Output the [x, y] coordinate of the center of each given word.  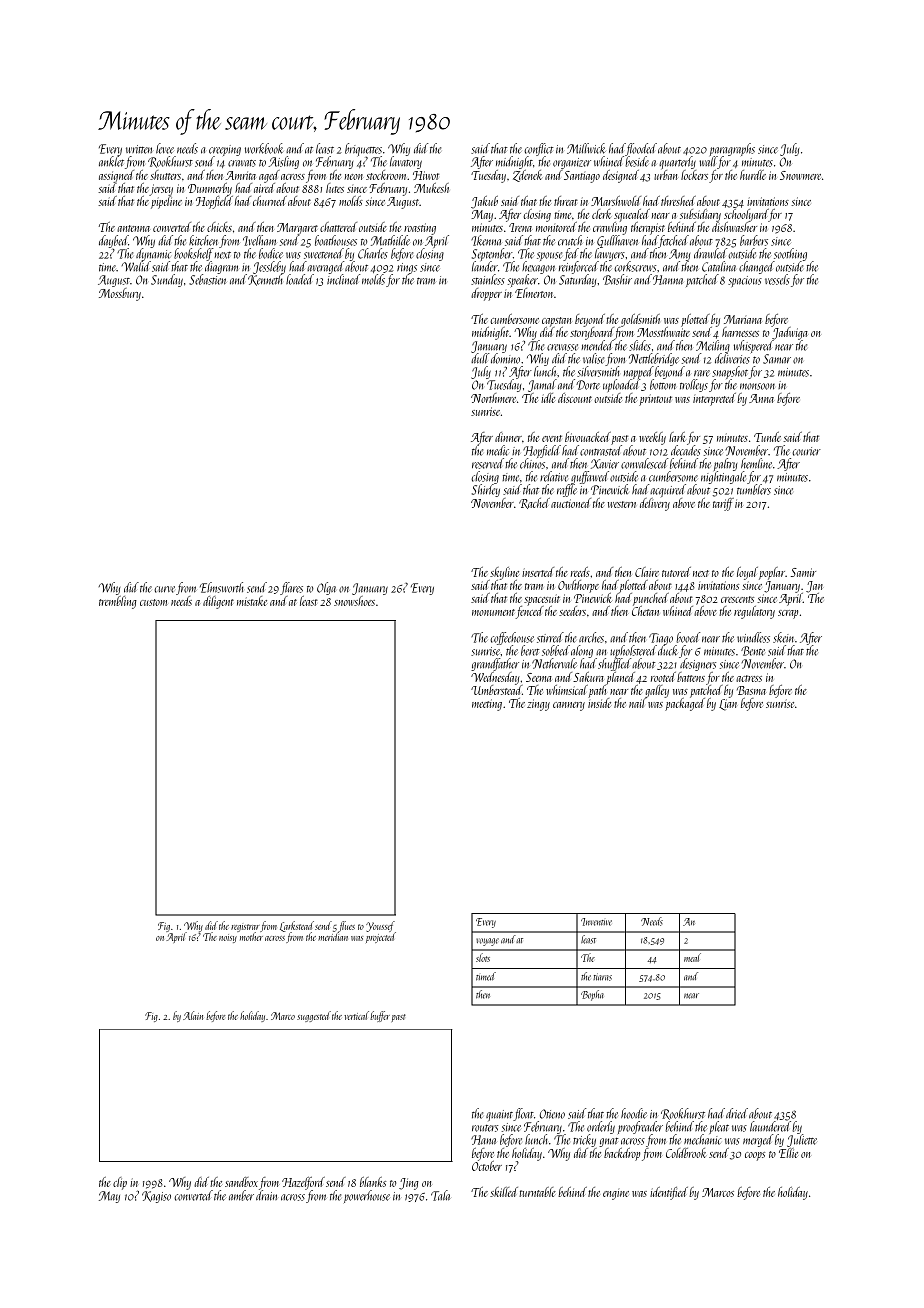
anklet [111, 161]
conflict [538, 149]
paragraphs [732, 150]
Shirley [486, 490]
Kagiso [156, 1197]
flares [291, 588]
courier [806, 451]
